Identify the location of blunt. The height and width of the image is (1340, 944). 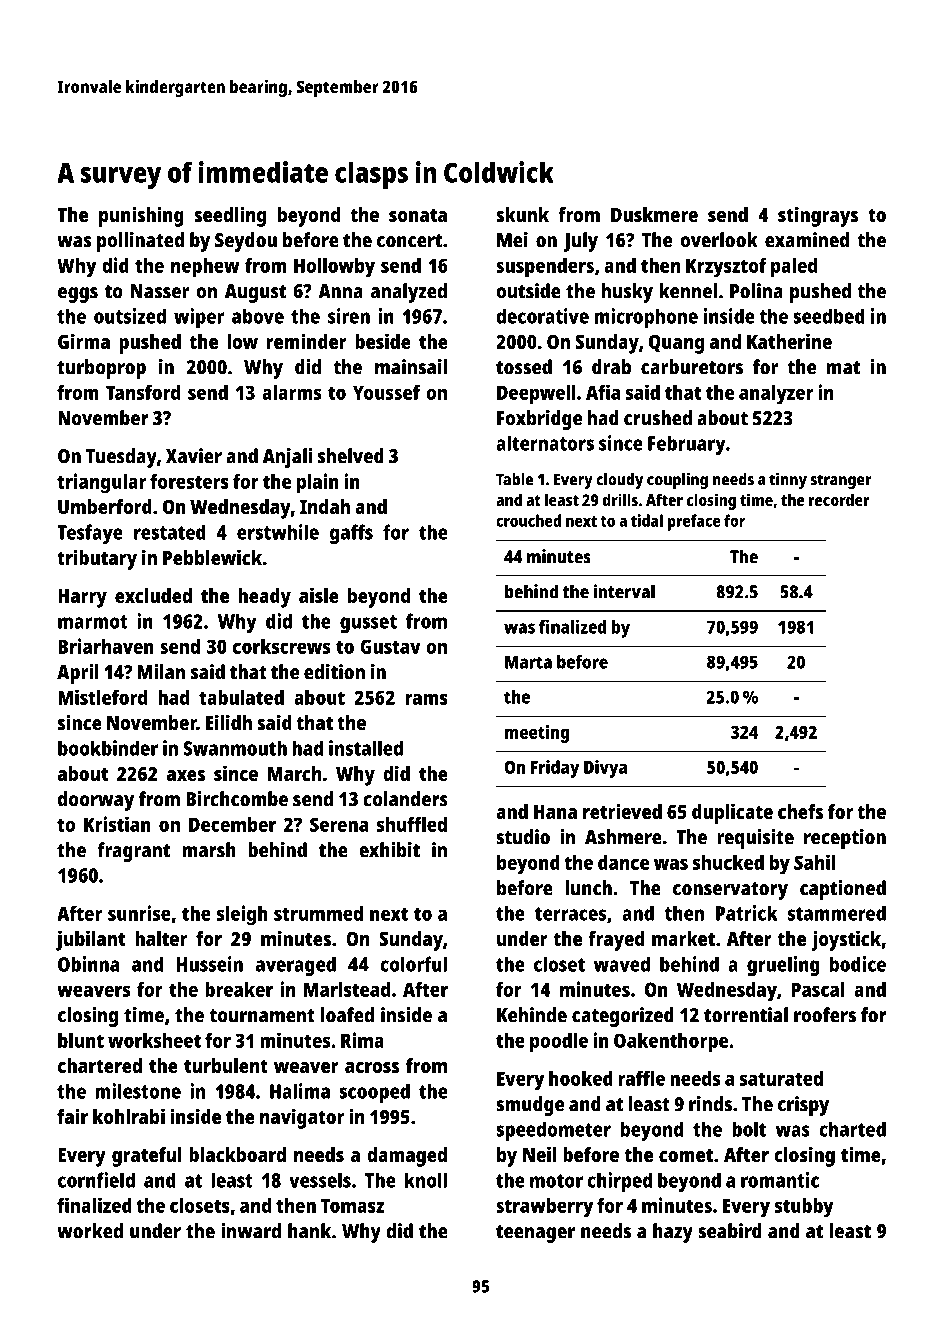
(81, 1040).
